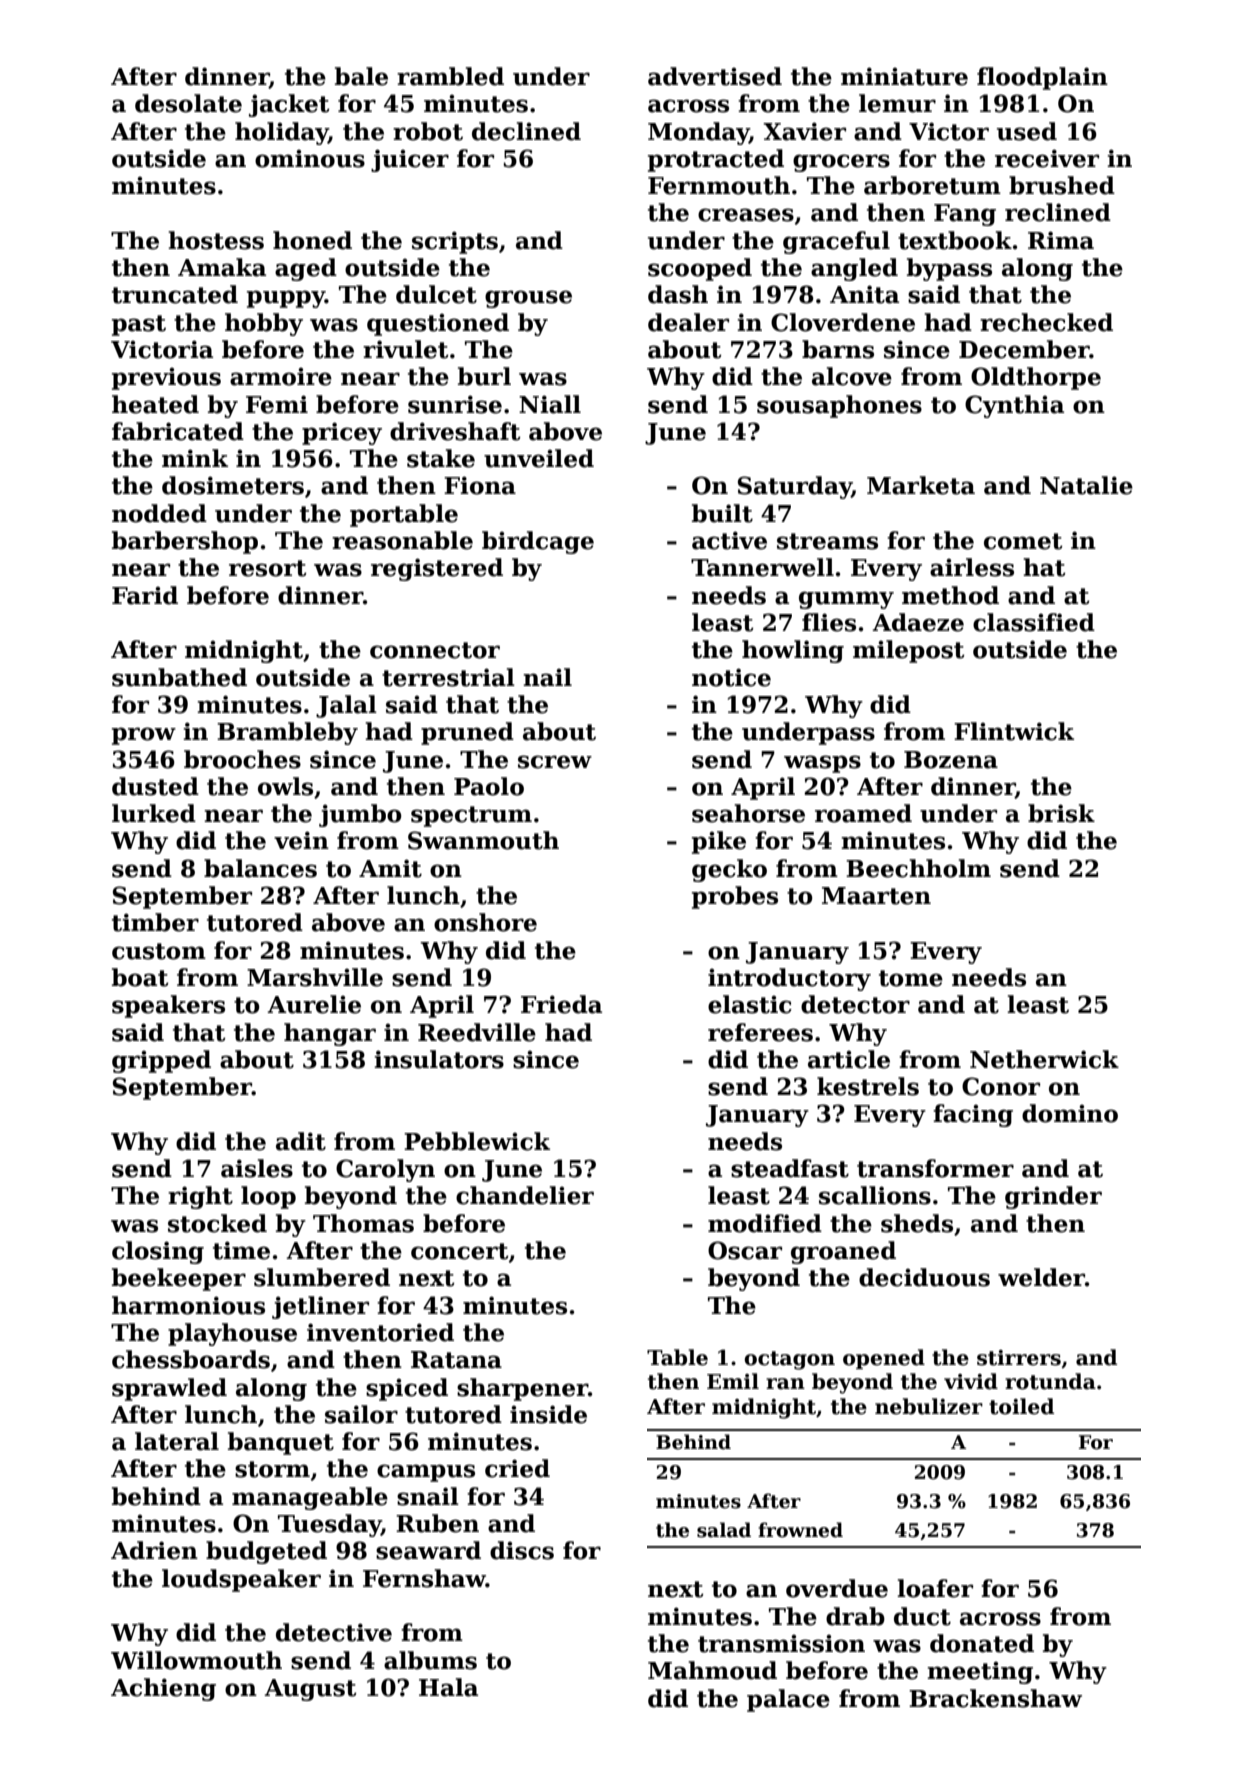 The image size is (1252, 1771). Describe the element at coordinates (310, 1690) in the page. I see `August` at that location.
